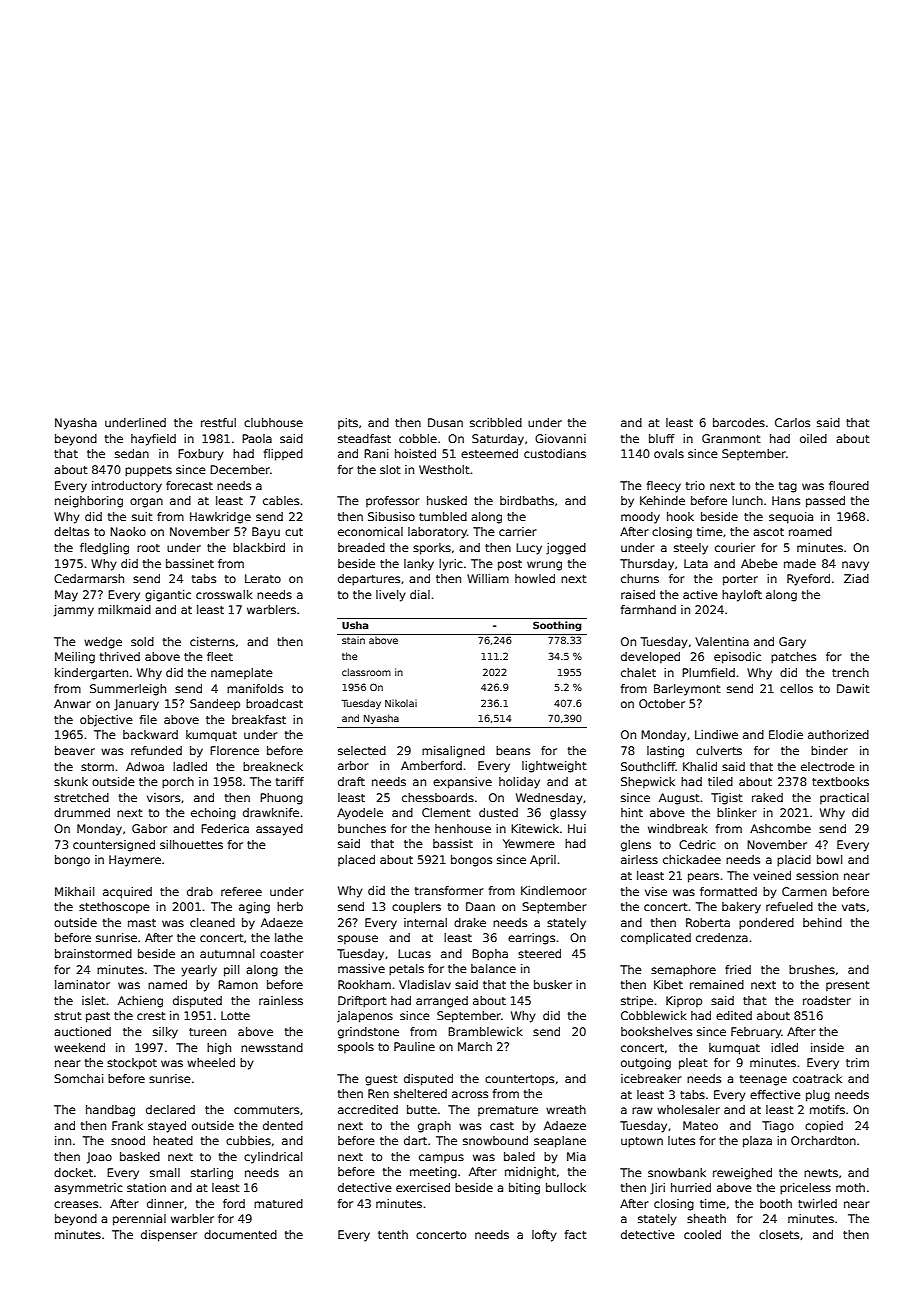 The height and width of the screenshot is (1308, 924). What do you see at coordinates (82, 984) in the screenshot?
I see `laminator` at bounding box center [82, 984].
